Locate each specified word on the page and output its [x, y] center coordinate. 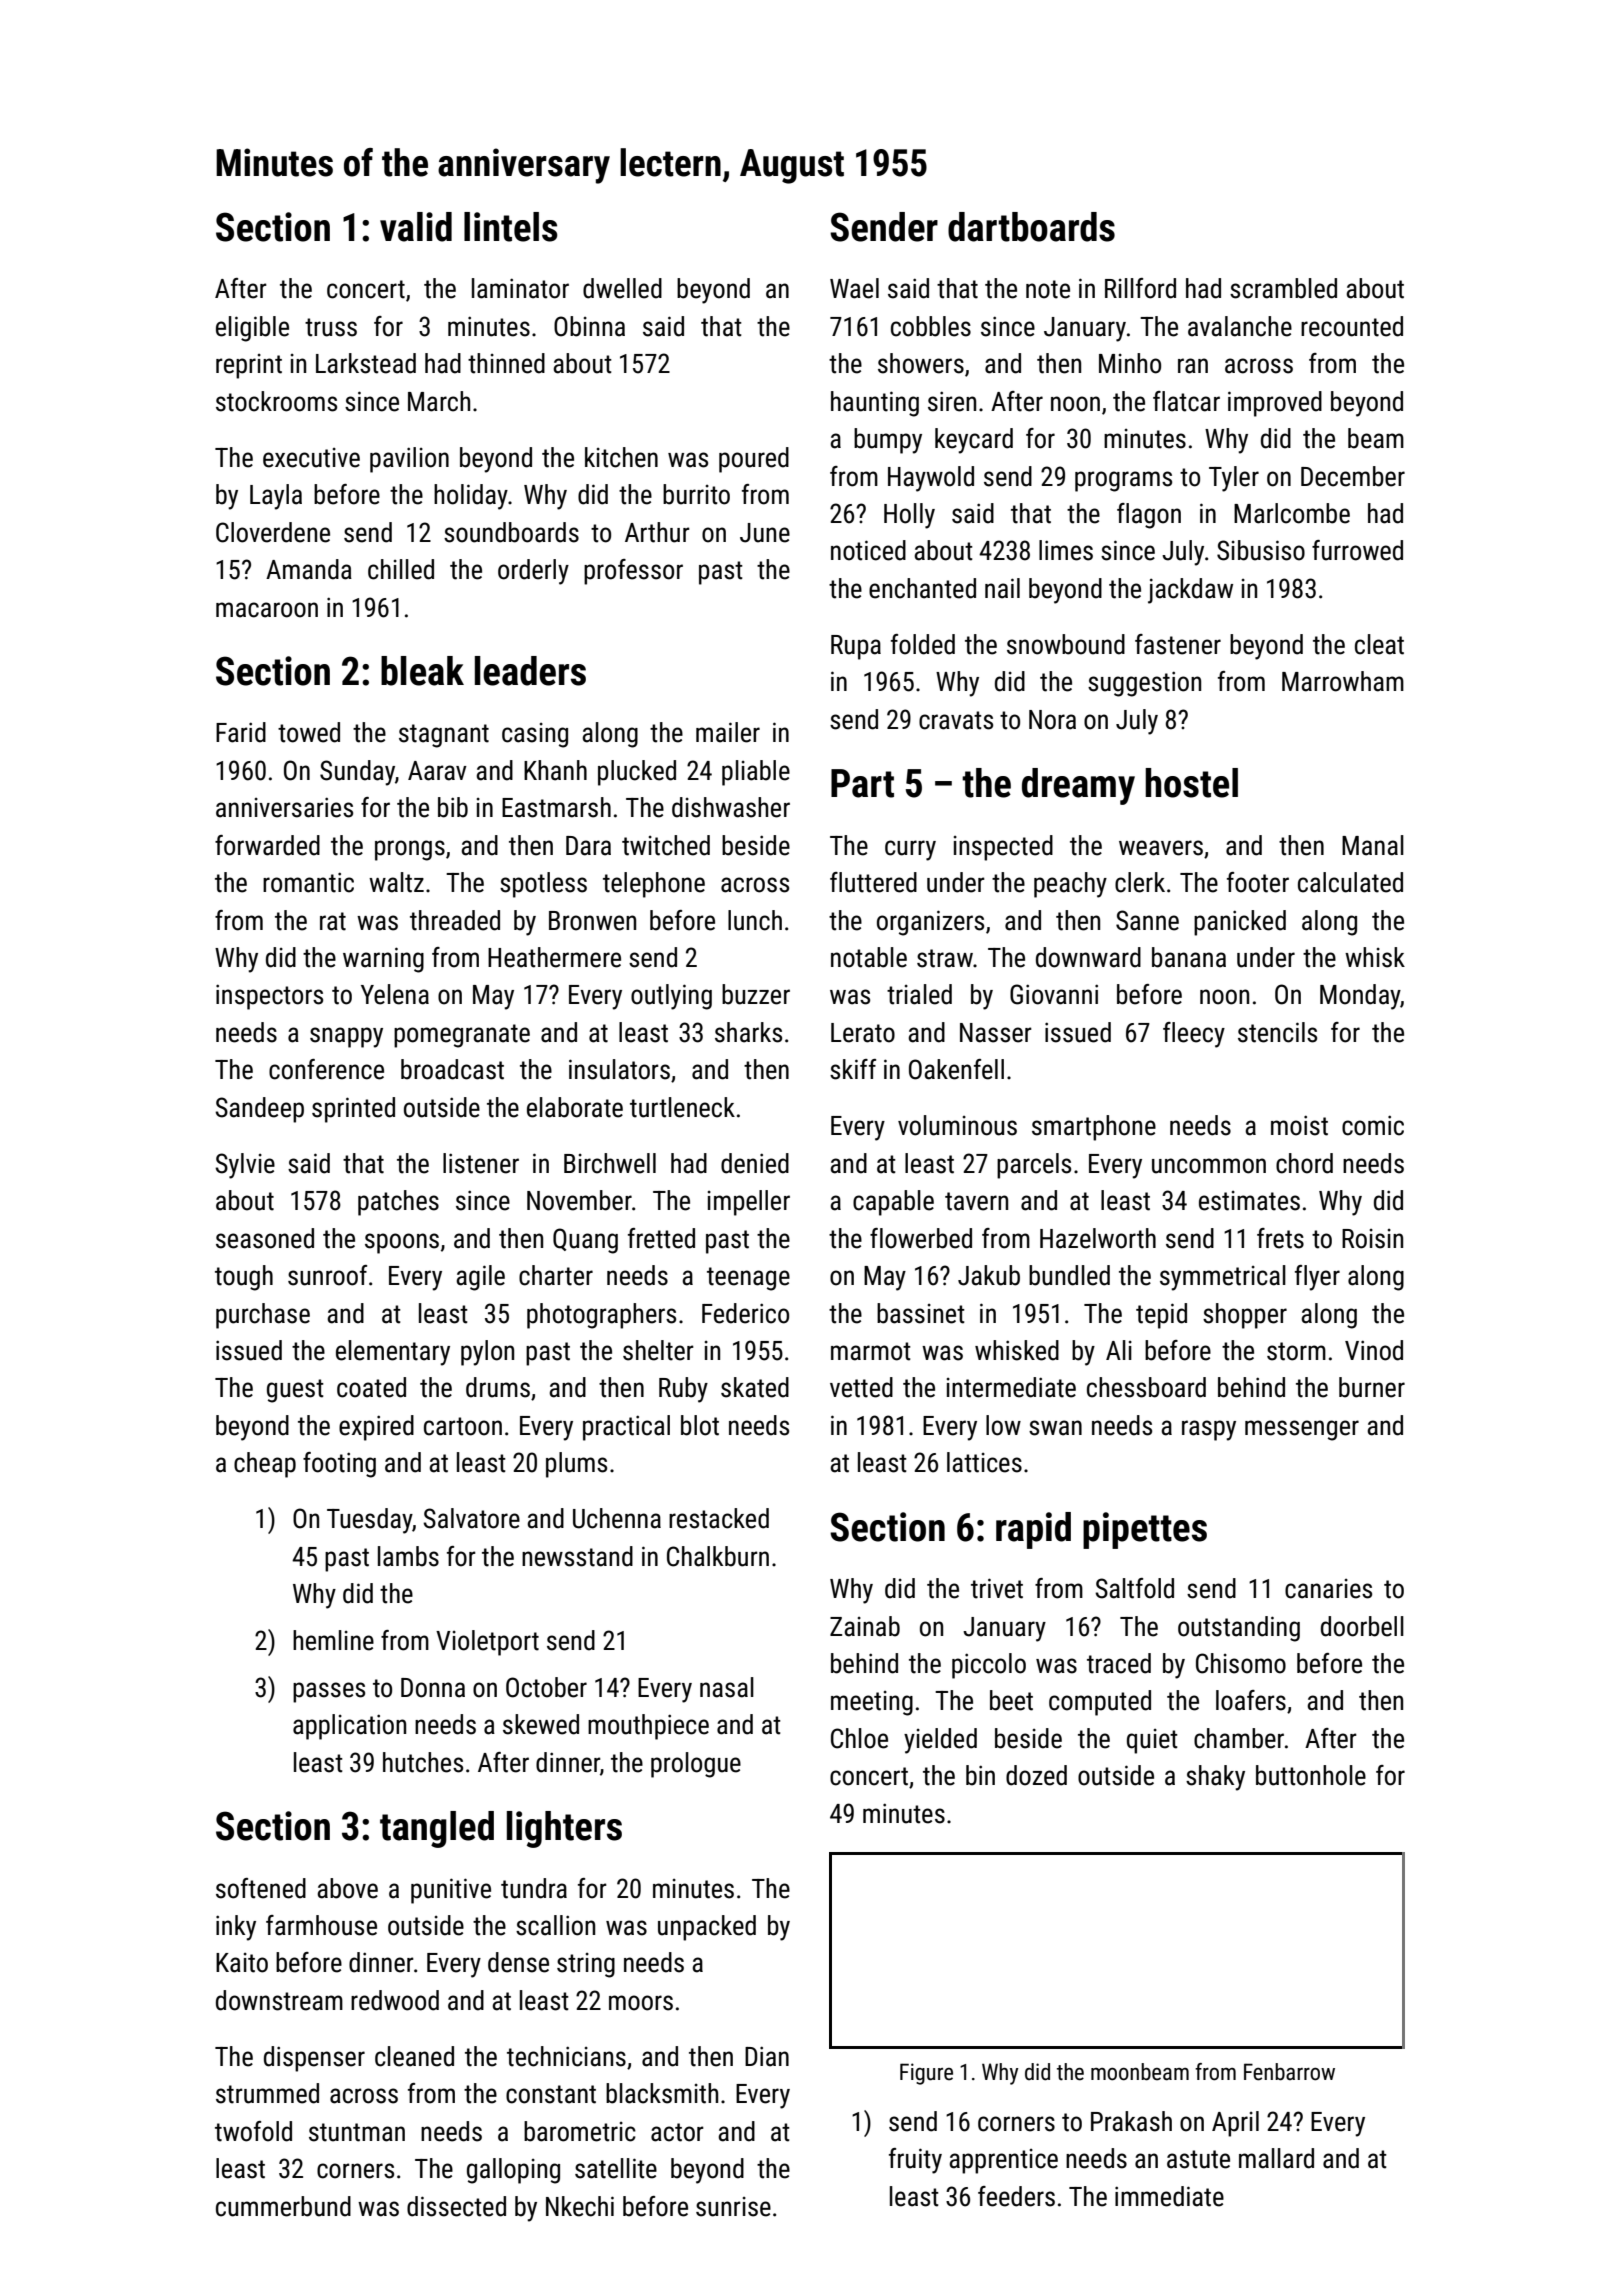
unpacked [707, 1928]
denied [755, 1163]
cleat [1379, 644]
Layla [276, 497]
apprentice [1003, 2161]
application [349, 1727]
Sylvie [245, 1166]
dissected [456, 2206]
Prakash [1131, 2121]
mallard [1276, 2158]
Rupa [856, 647]
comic [1373, 1125]
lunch [755, 920]
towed [309, 732]
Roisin [1372, 1239]
